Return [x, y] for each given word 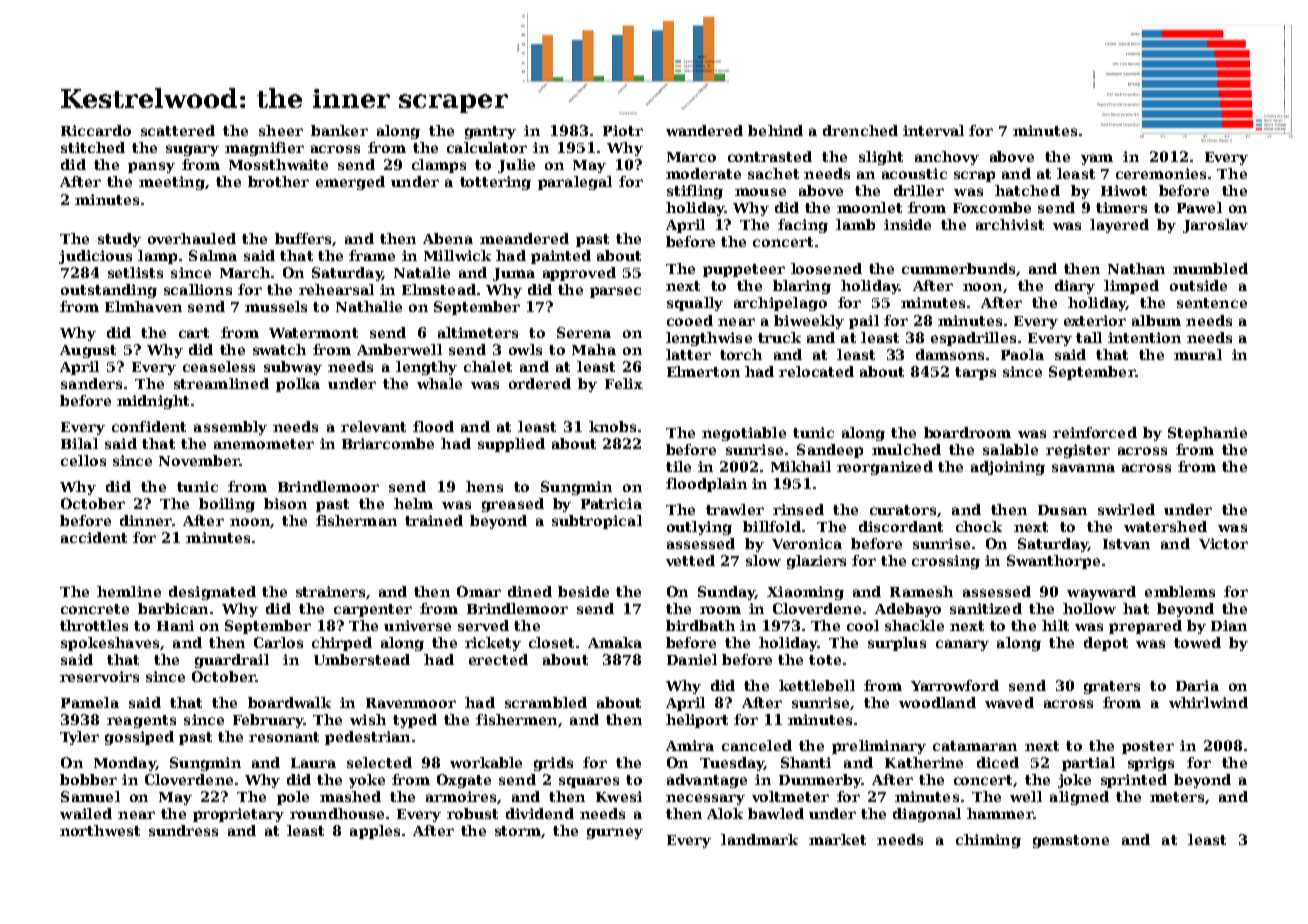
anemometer [264, 444]
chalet [488, 366]
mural [1198, 354]
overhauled [192, 238]
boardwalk [289, 702]
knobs [612, 426]
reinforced [1095, 432]
